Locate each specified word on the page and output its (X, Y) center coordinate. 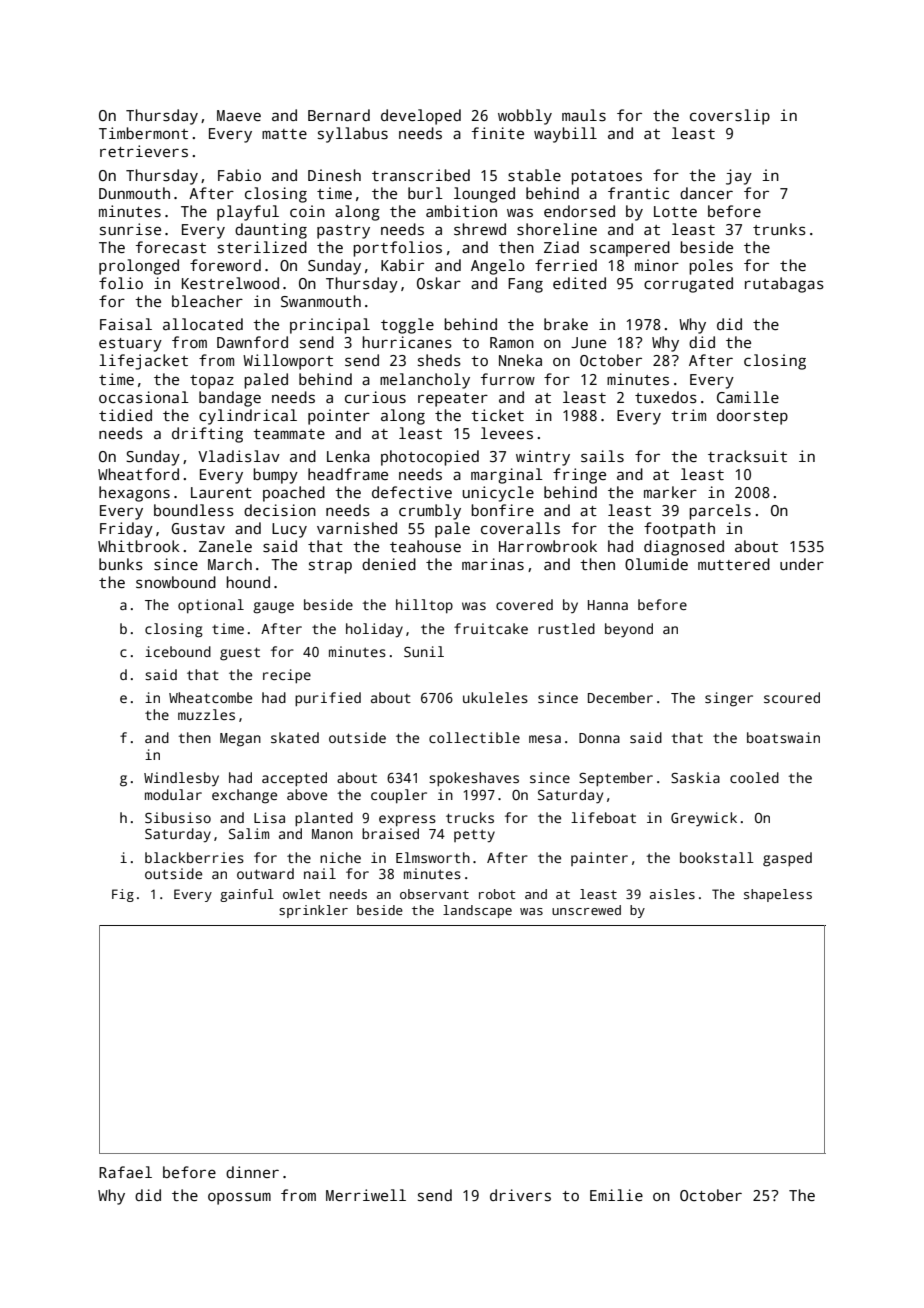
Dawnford (252, 342)
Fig (123, 895)
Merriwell (366, 1195)
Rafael (125, 1172)
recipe (287, 676)
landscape (477, 911)
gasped (787, 859)
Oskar (439, 283)
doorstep (752, 417)
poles (711, 267)
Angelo (498, 267)
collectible (474, 737)
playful (248, 213)
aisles (672, 894)
